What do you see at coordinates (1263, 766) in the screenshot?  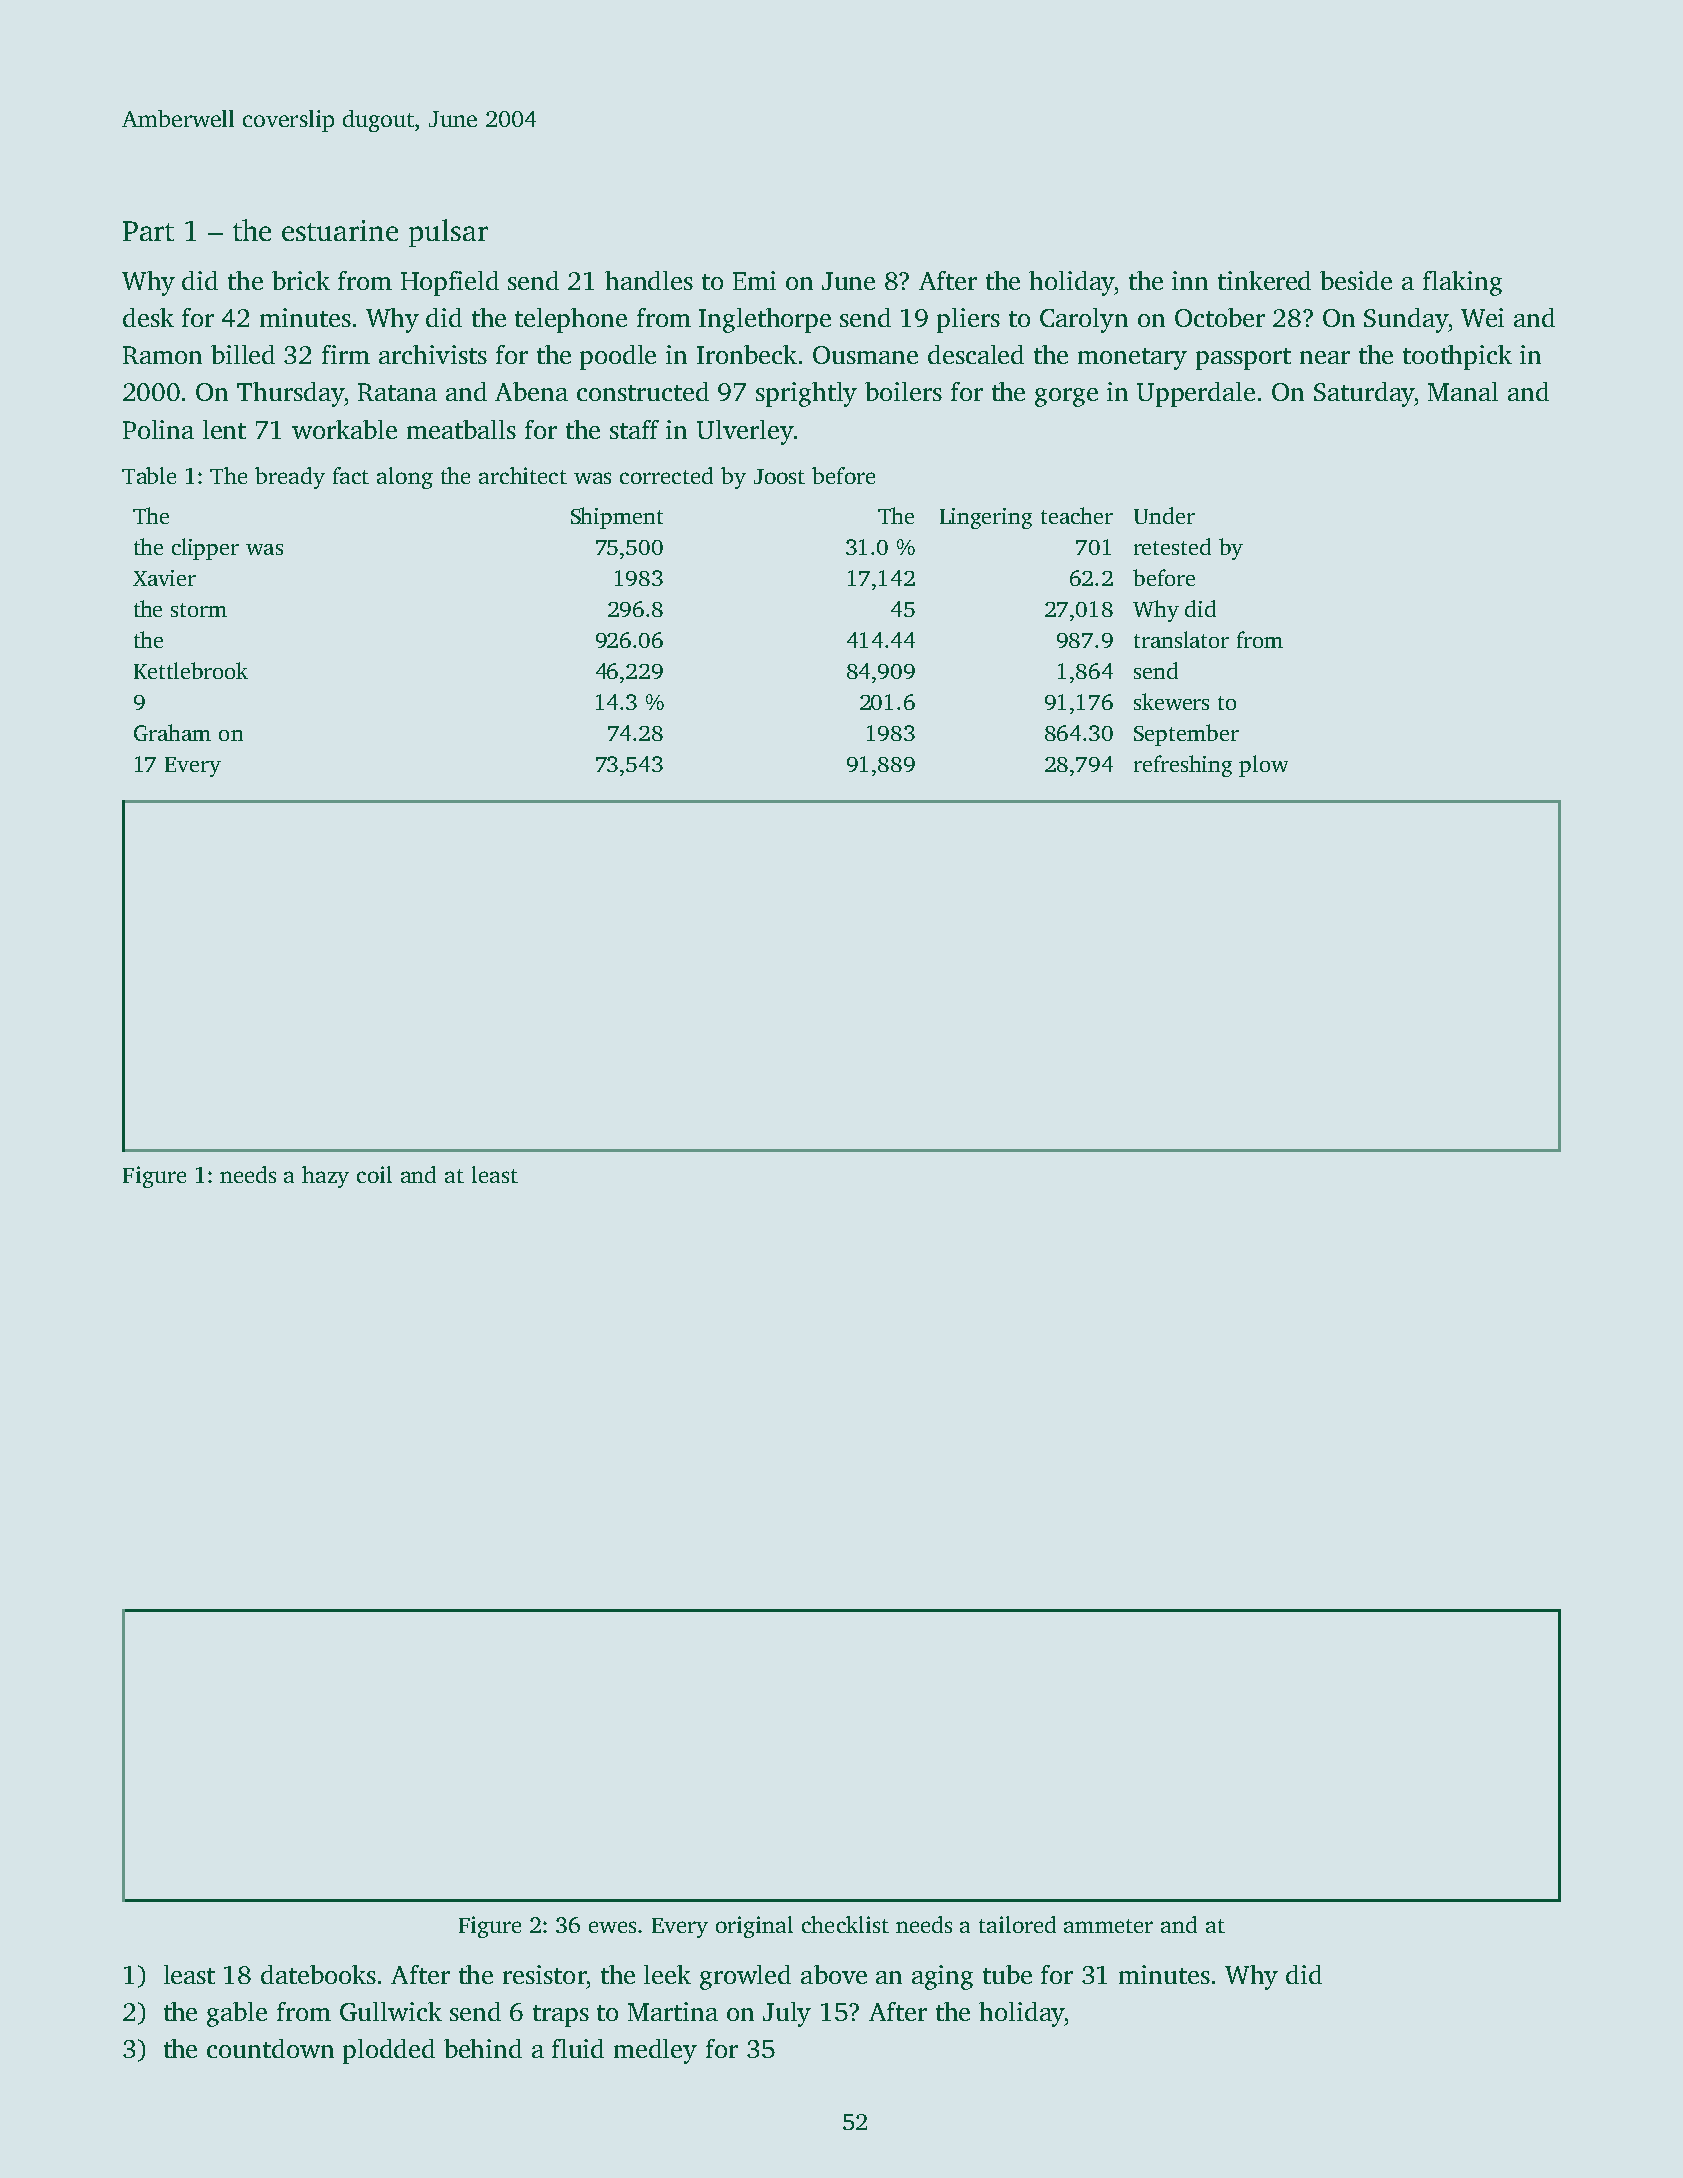 I see `plow` at bounding box center [1263, 766].
